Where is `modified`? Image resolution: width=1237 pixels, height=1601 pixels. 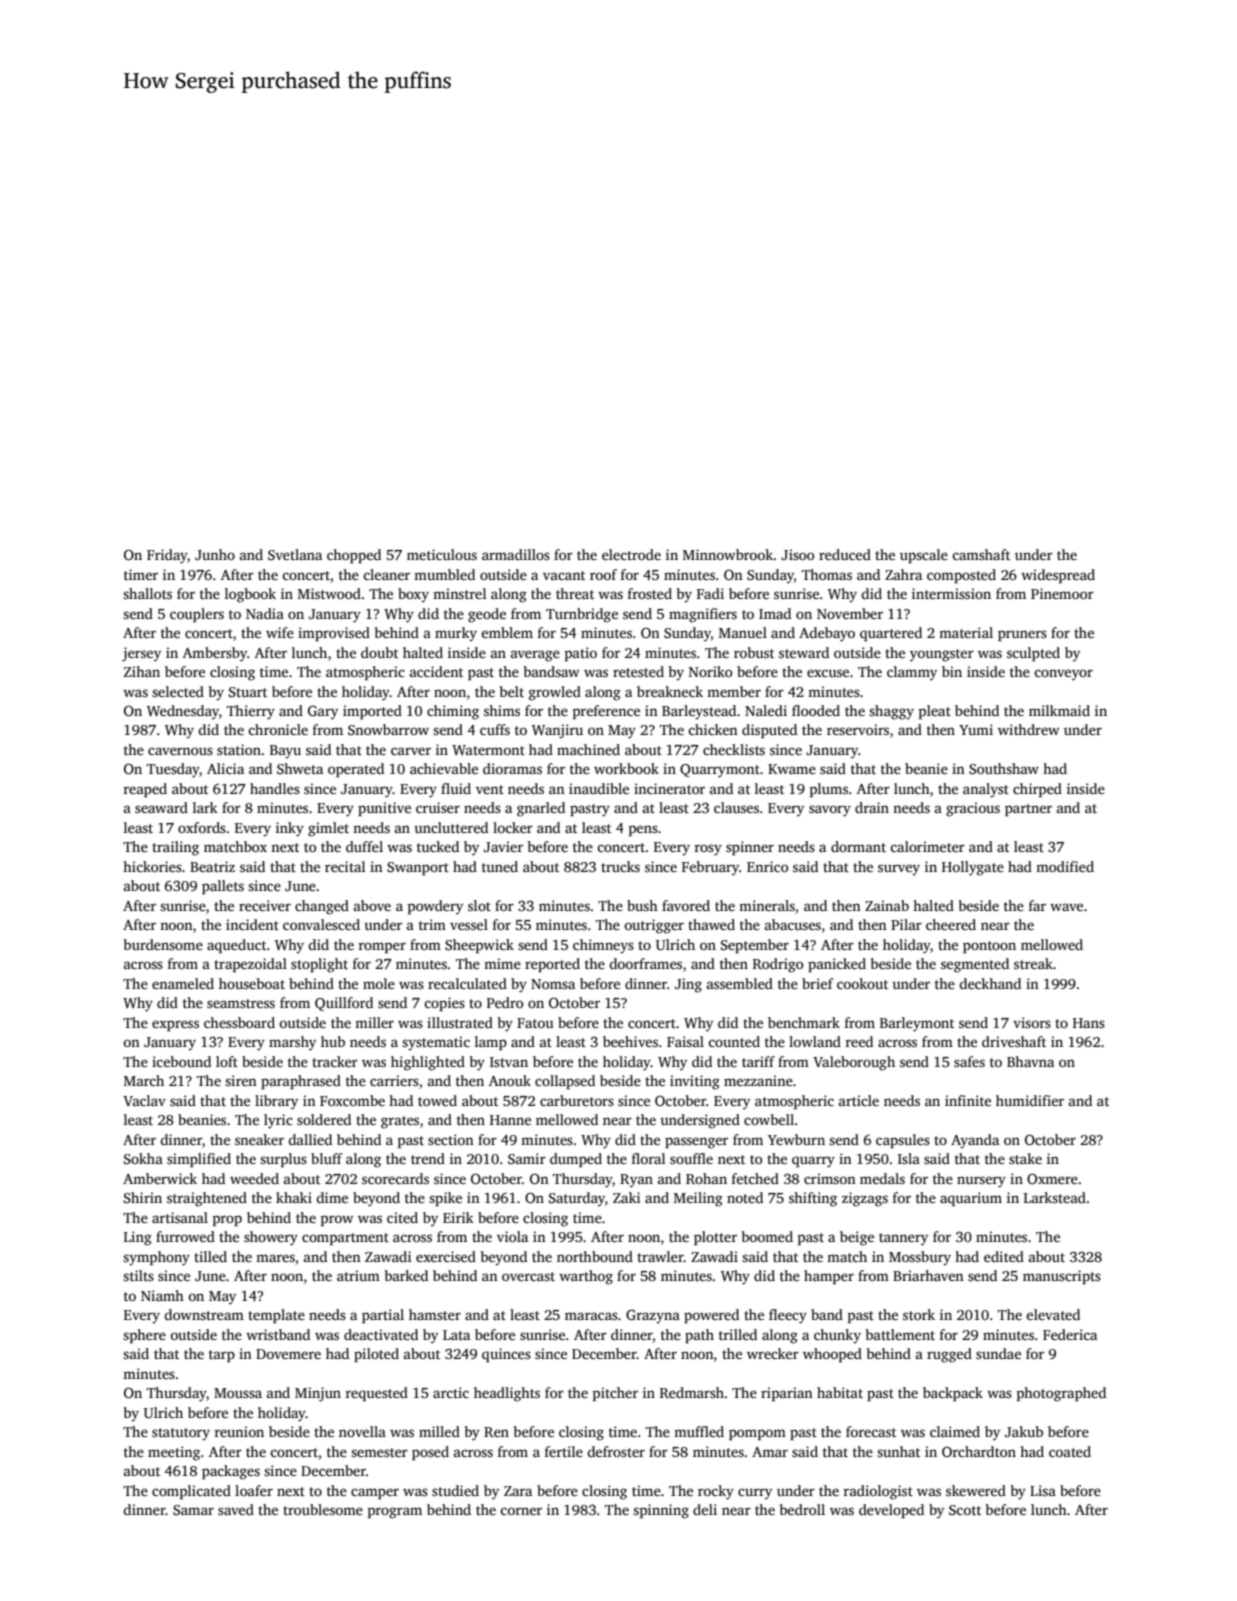 modified is located at coordinates (1065, 866).
